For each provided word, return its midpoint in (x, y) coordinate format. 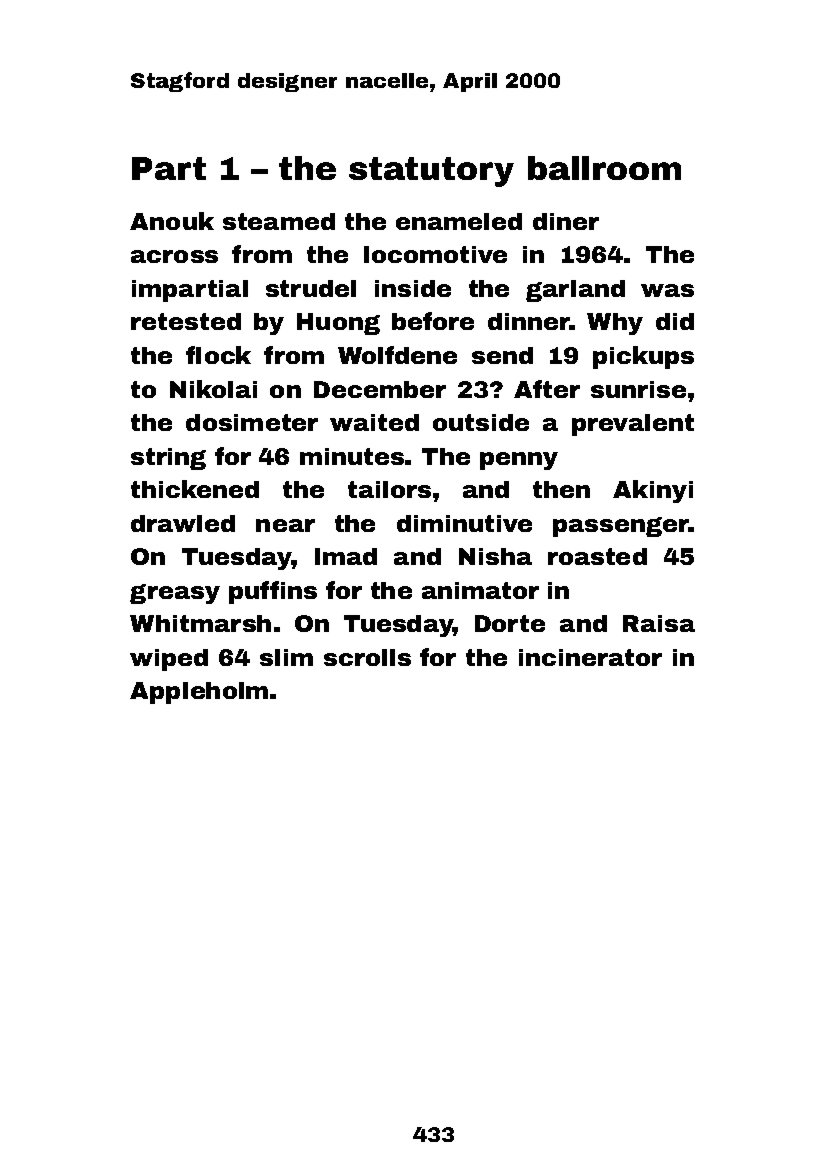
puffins (273, 592)
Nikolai (213, 389)
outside (481, 422)
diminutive (464, 523)
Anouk (172, 221)
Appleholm (199, 693)
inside (413, 288)
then (561, 489)
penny (519, 461)
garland (575, 291)
